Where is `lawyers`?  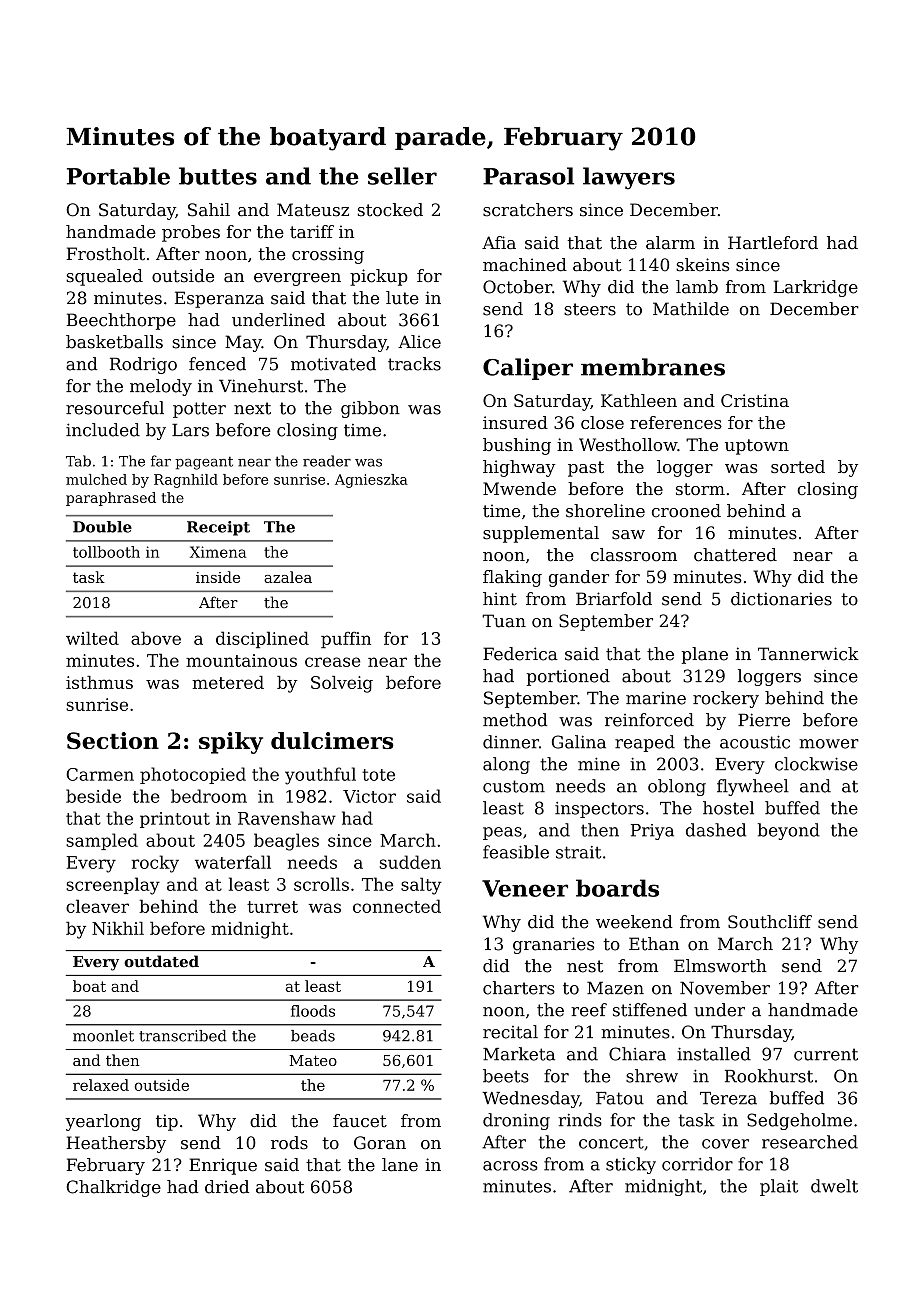
lawyers is located at coordinates (629, 178).
